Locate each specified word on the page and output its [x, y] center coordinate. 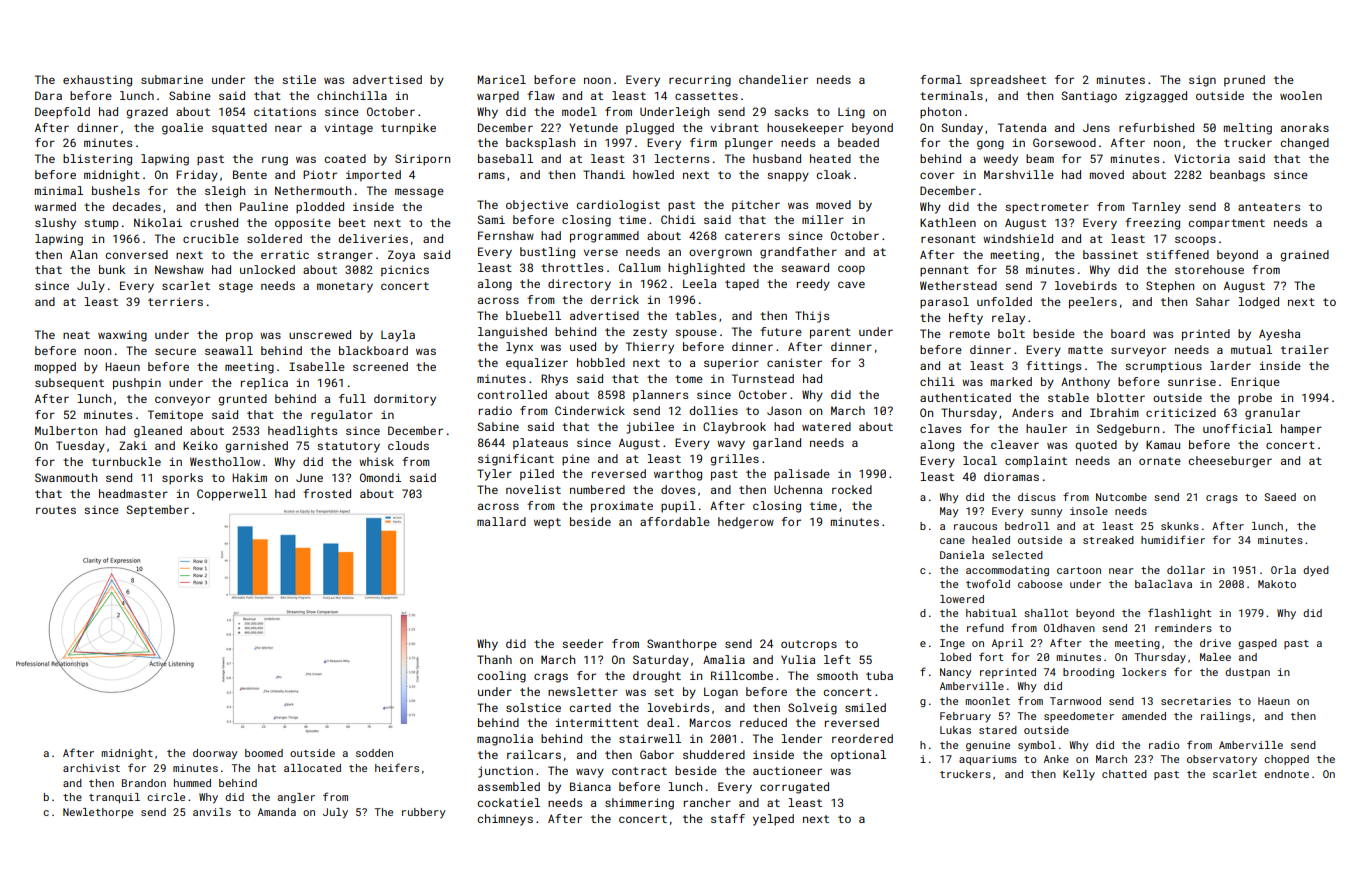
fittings [1053, 367]
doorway [215, 754]
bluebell [533, 315]
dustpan [1247, 673]
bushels [116, 190]
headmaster [133, 493]
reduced [763, 722]
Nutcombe [1121, 497]
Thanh [494, 659]
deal [660, 722]
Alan [83, 254]
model [579, 111]
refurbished [1156, 127]
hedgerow [746, 523]
